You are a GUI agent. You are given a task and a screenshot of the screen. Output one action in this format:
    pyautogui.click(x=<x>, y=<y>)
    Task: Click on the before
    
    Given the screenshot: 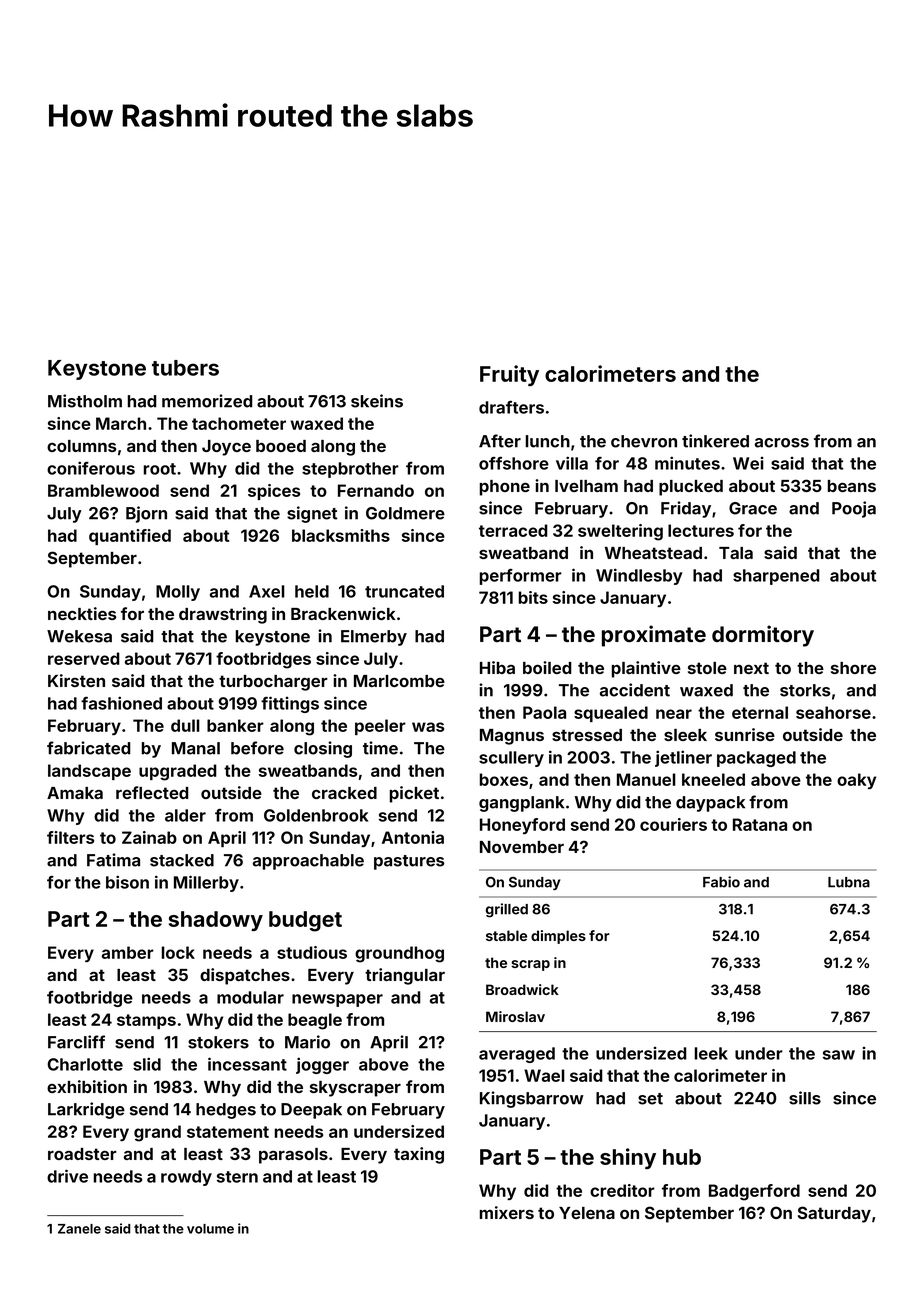 What is the action you would take?
    pyautogui.click(x=257, y=748)
